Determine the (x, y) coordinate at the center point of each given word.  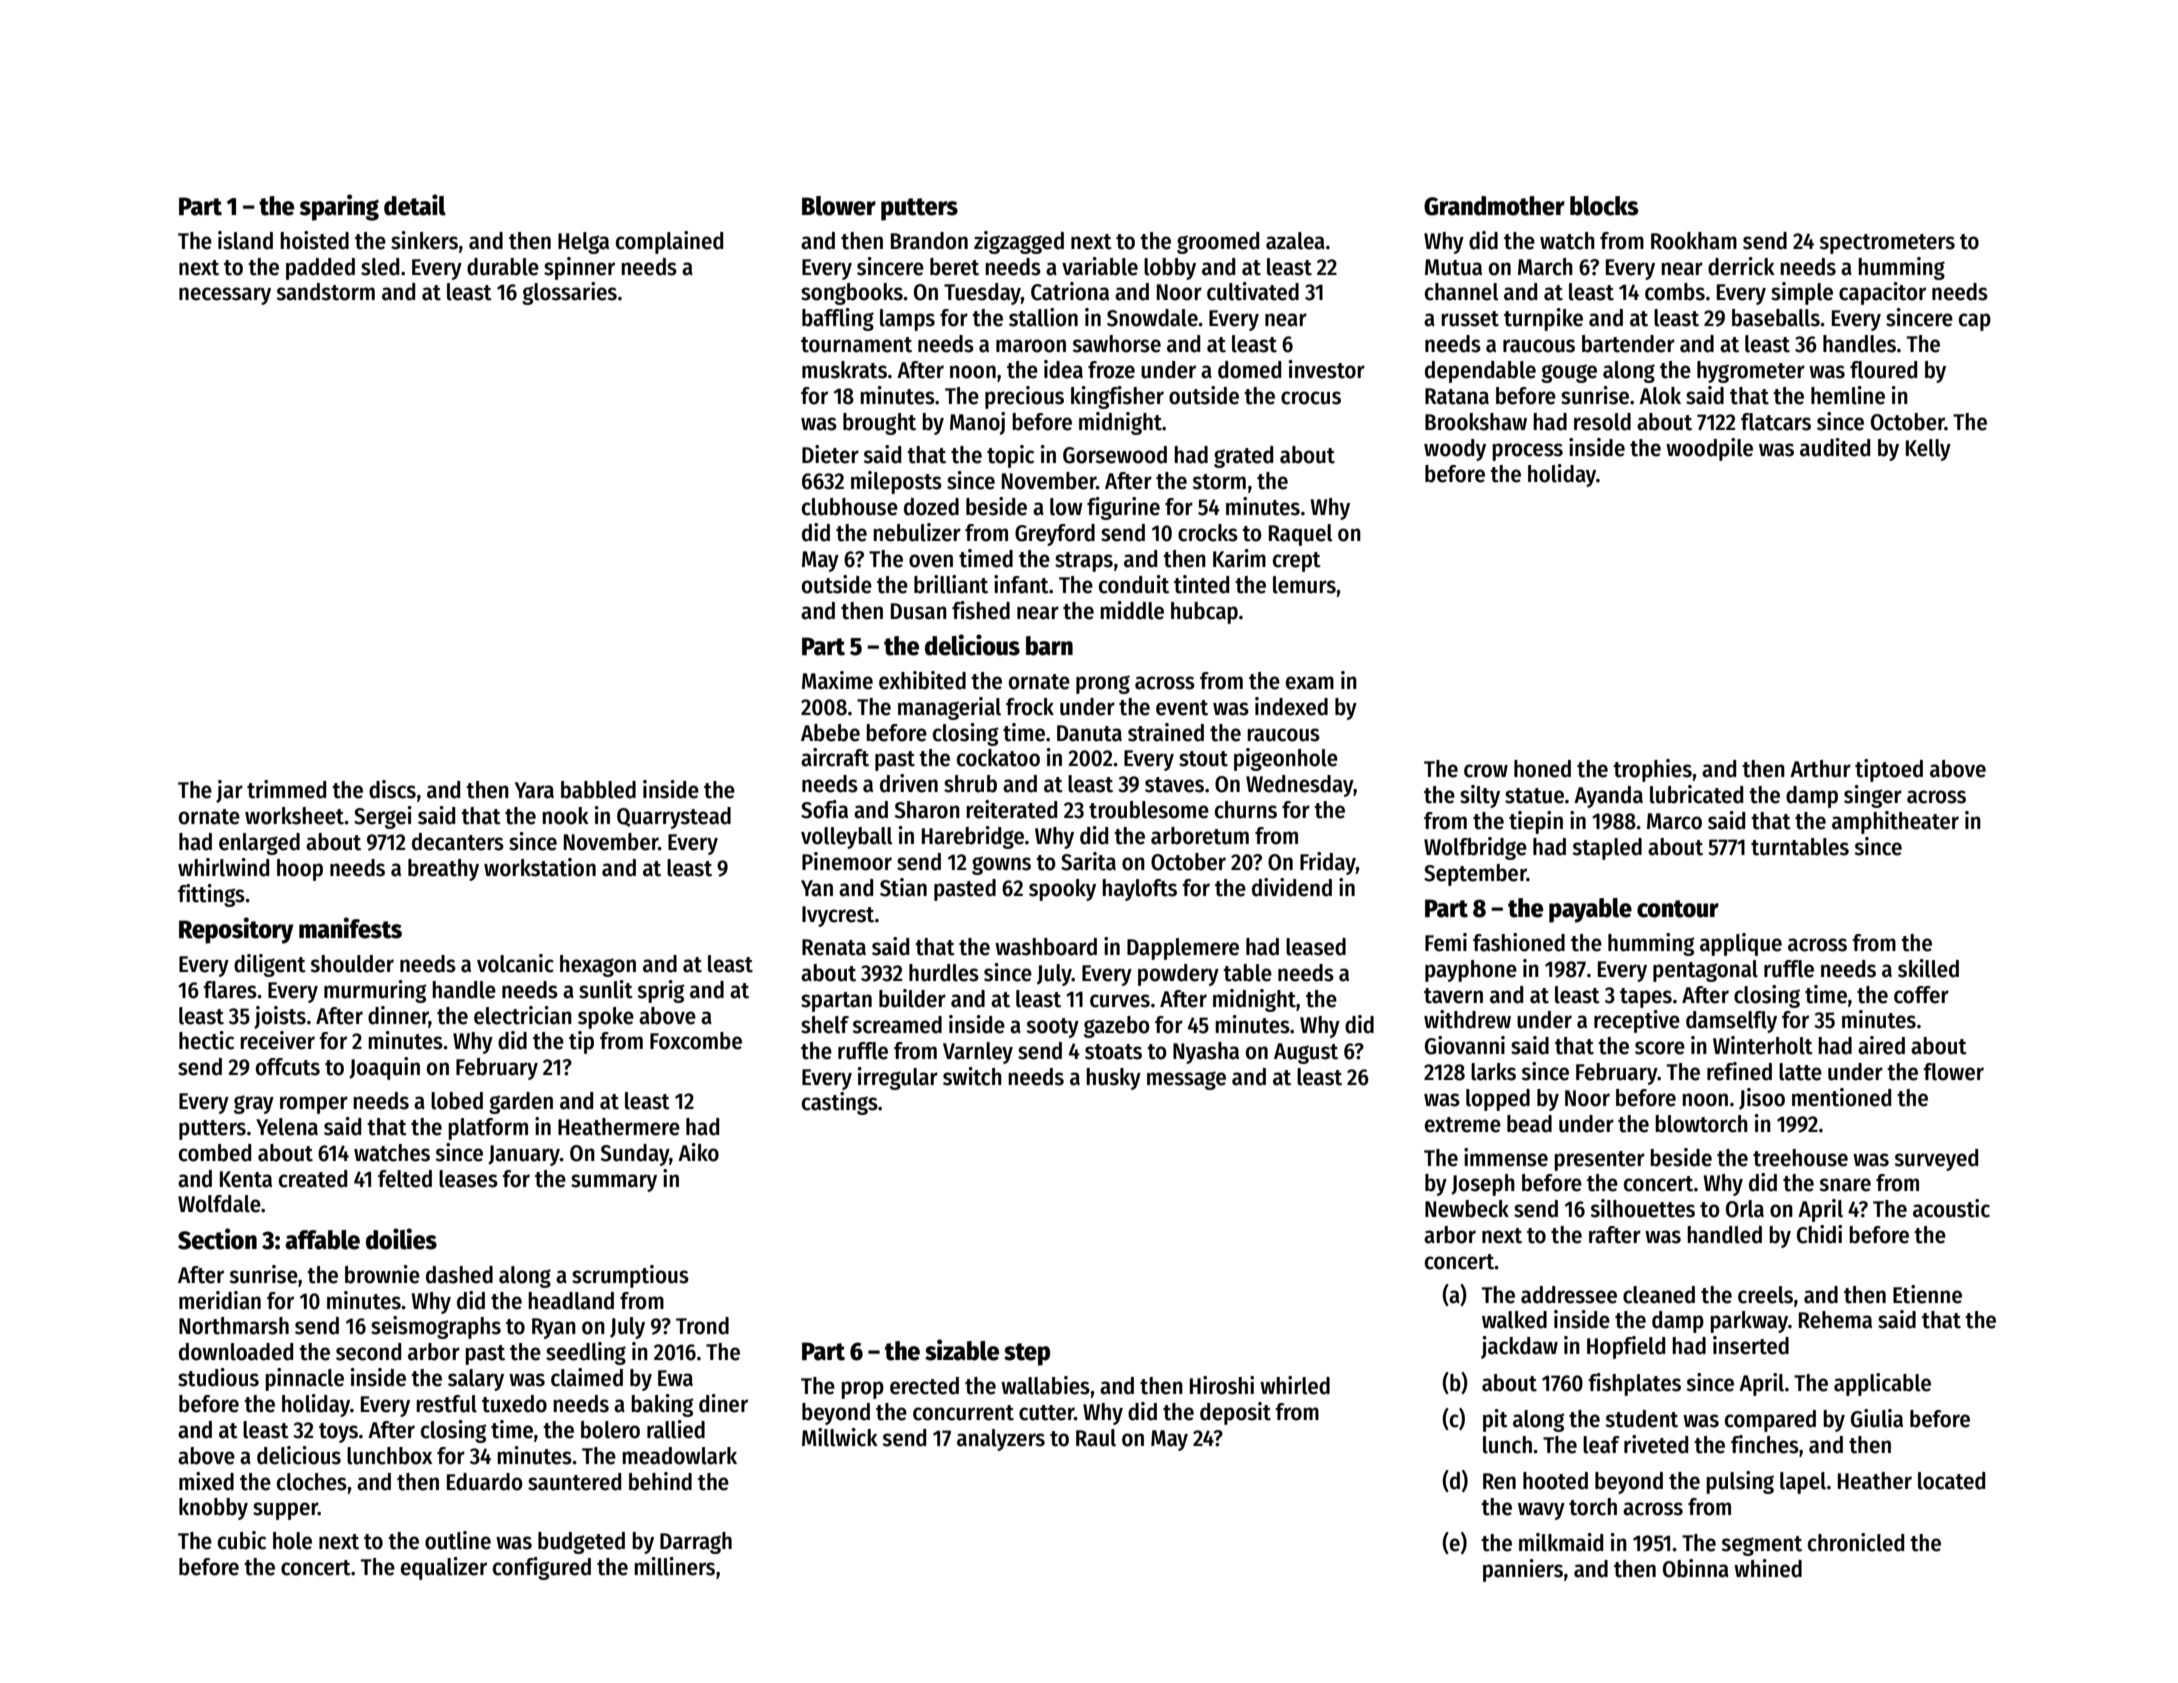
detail (415, 205)
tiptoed (1889, 770)
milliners (674, 1566)
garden (521, 1103)
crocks (1208, 533)
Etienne (1927, 1294)
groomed (1218, 243)
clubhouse (850, 507)
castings (840, 1103)
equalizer (444, 1568)
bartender (1628, 344)
